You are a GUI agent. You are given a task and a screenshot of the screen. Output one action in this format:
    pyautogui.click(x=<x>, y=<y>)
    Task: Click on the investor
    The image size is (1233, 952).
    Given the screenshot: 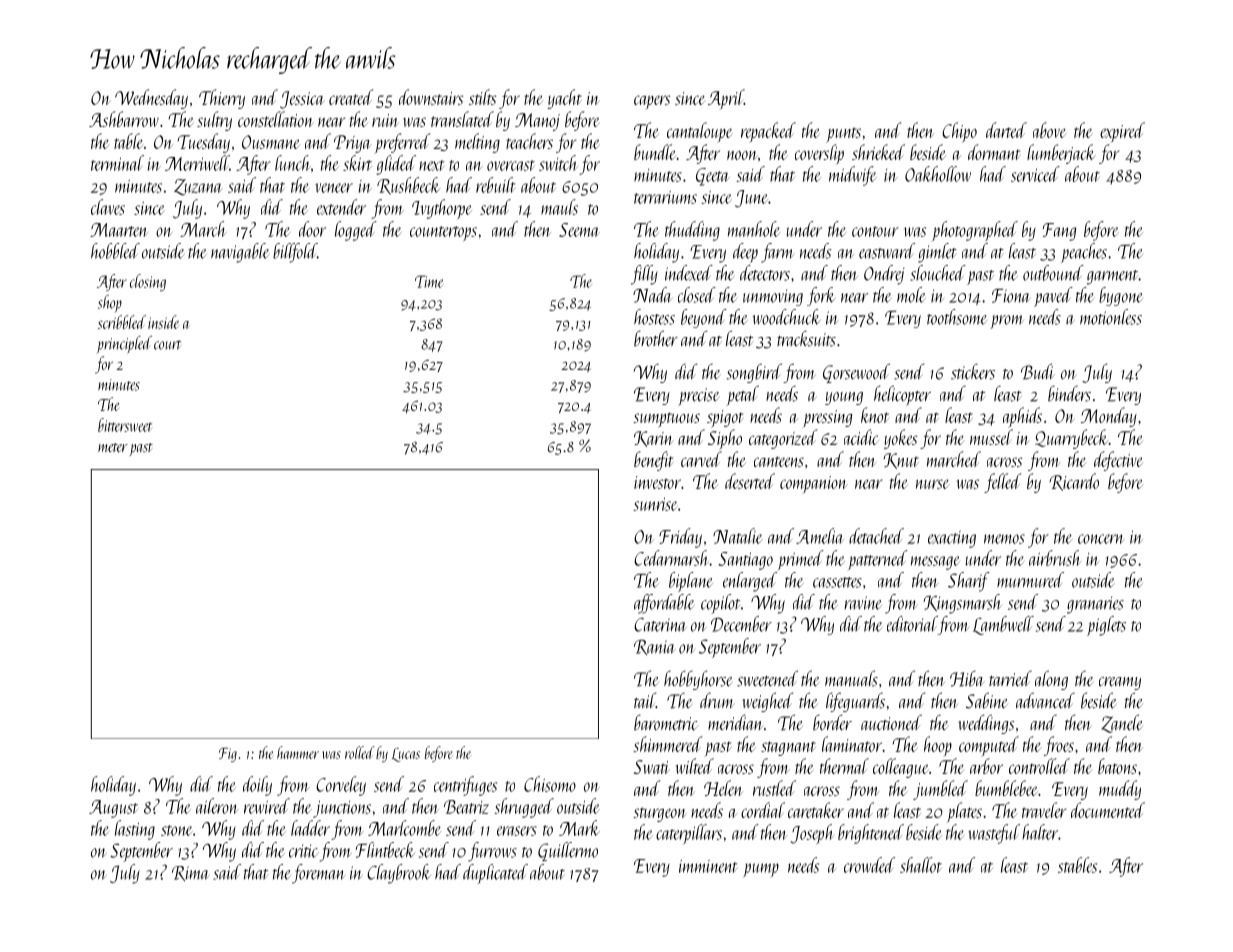 What is the action you would take?
    pyautogui.click(x=657, y=482)
